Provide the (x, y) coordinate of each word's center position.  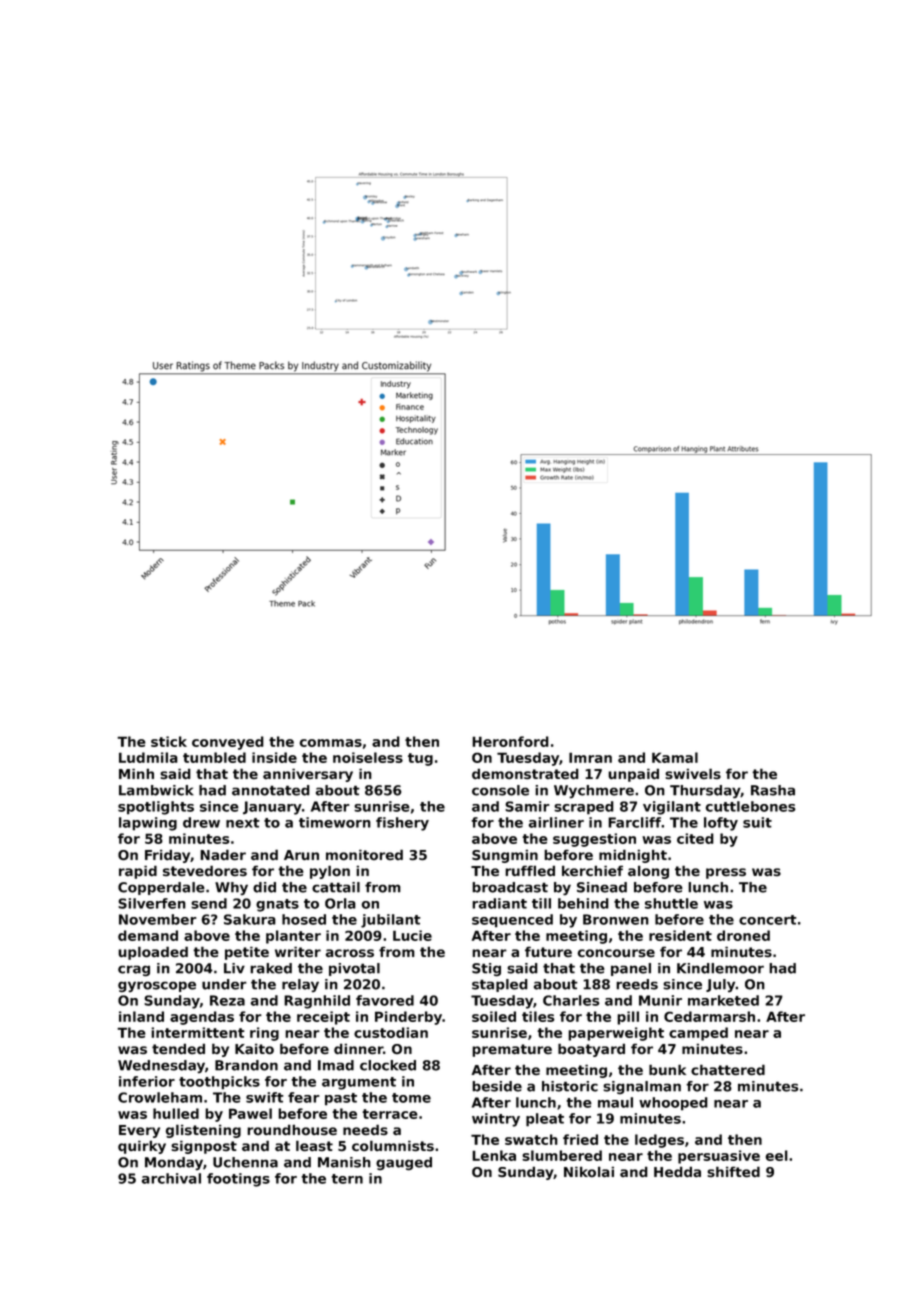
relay (300, 985)
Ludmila (148, 757)
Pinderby (408, 1018)
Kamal (675, 757)
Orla (340, 903)
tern (347, 1179)
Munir (660, 1000)
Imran (590, 757)
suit (757, 822)
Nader (223, 855)
